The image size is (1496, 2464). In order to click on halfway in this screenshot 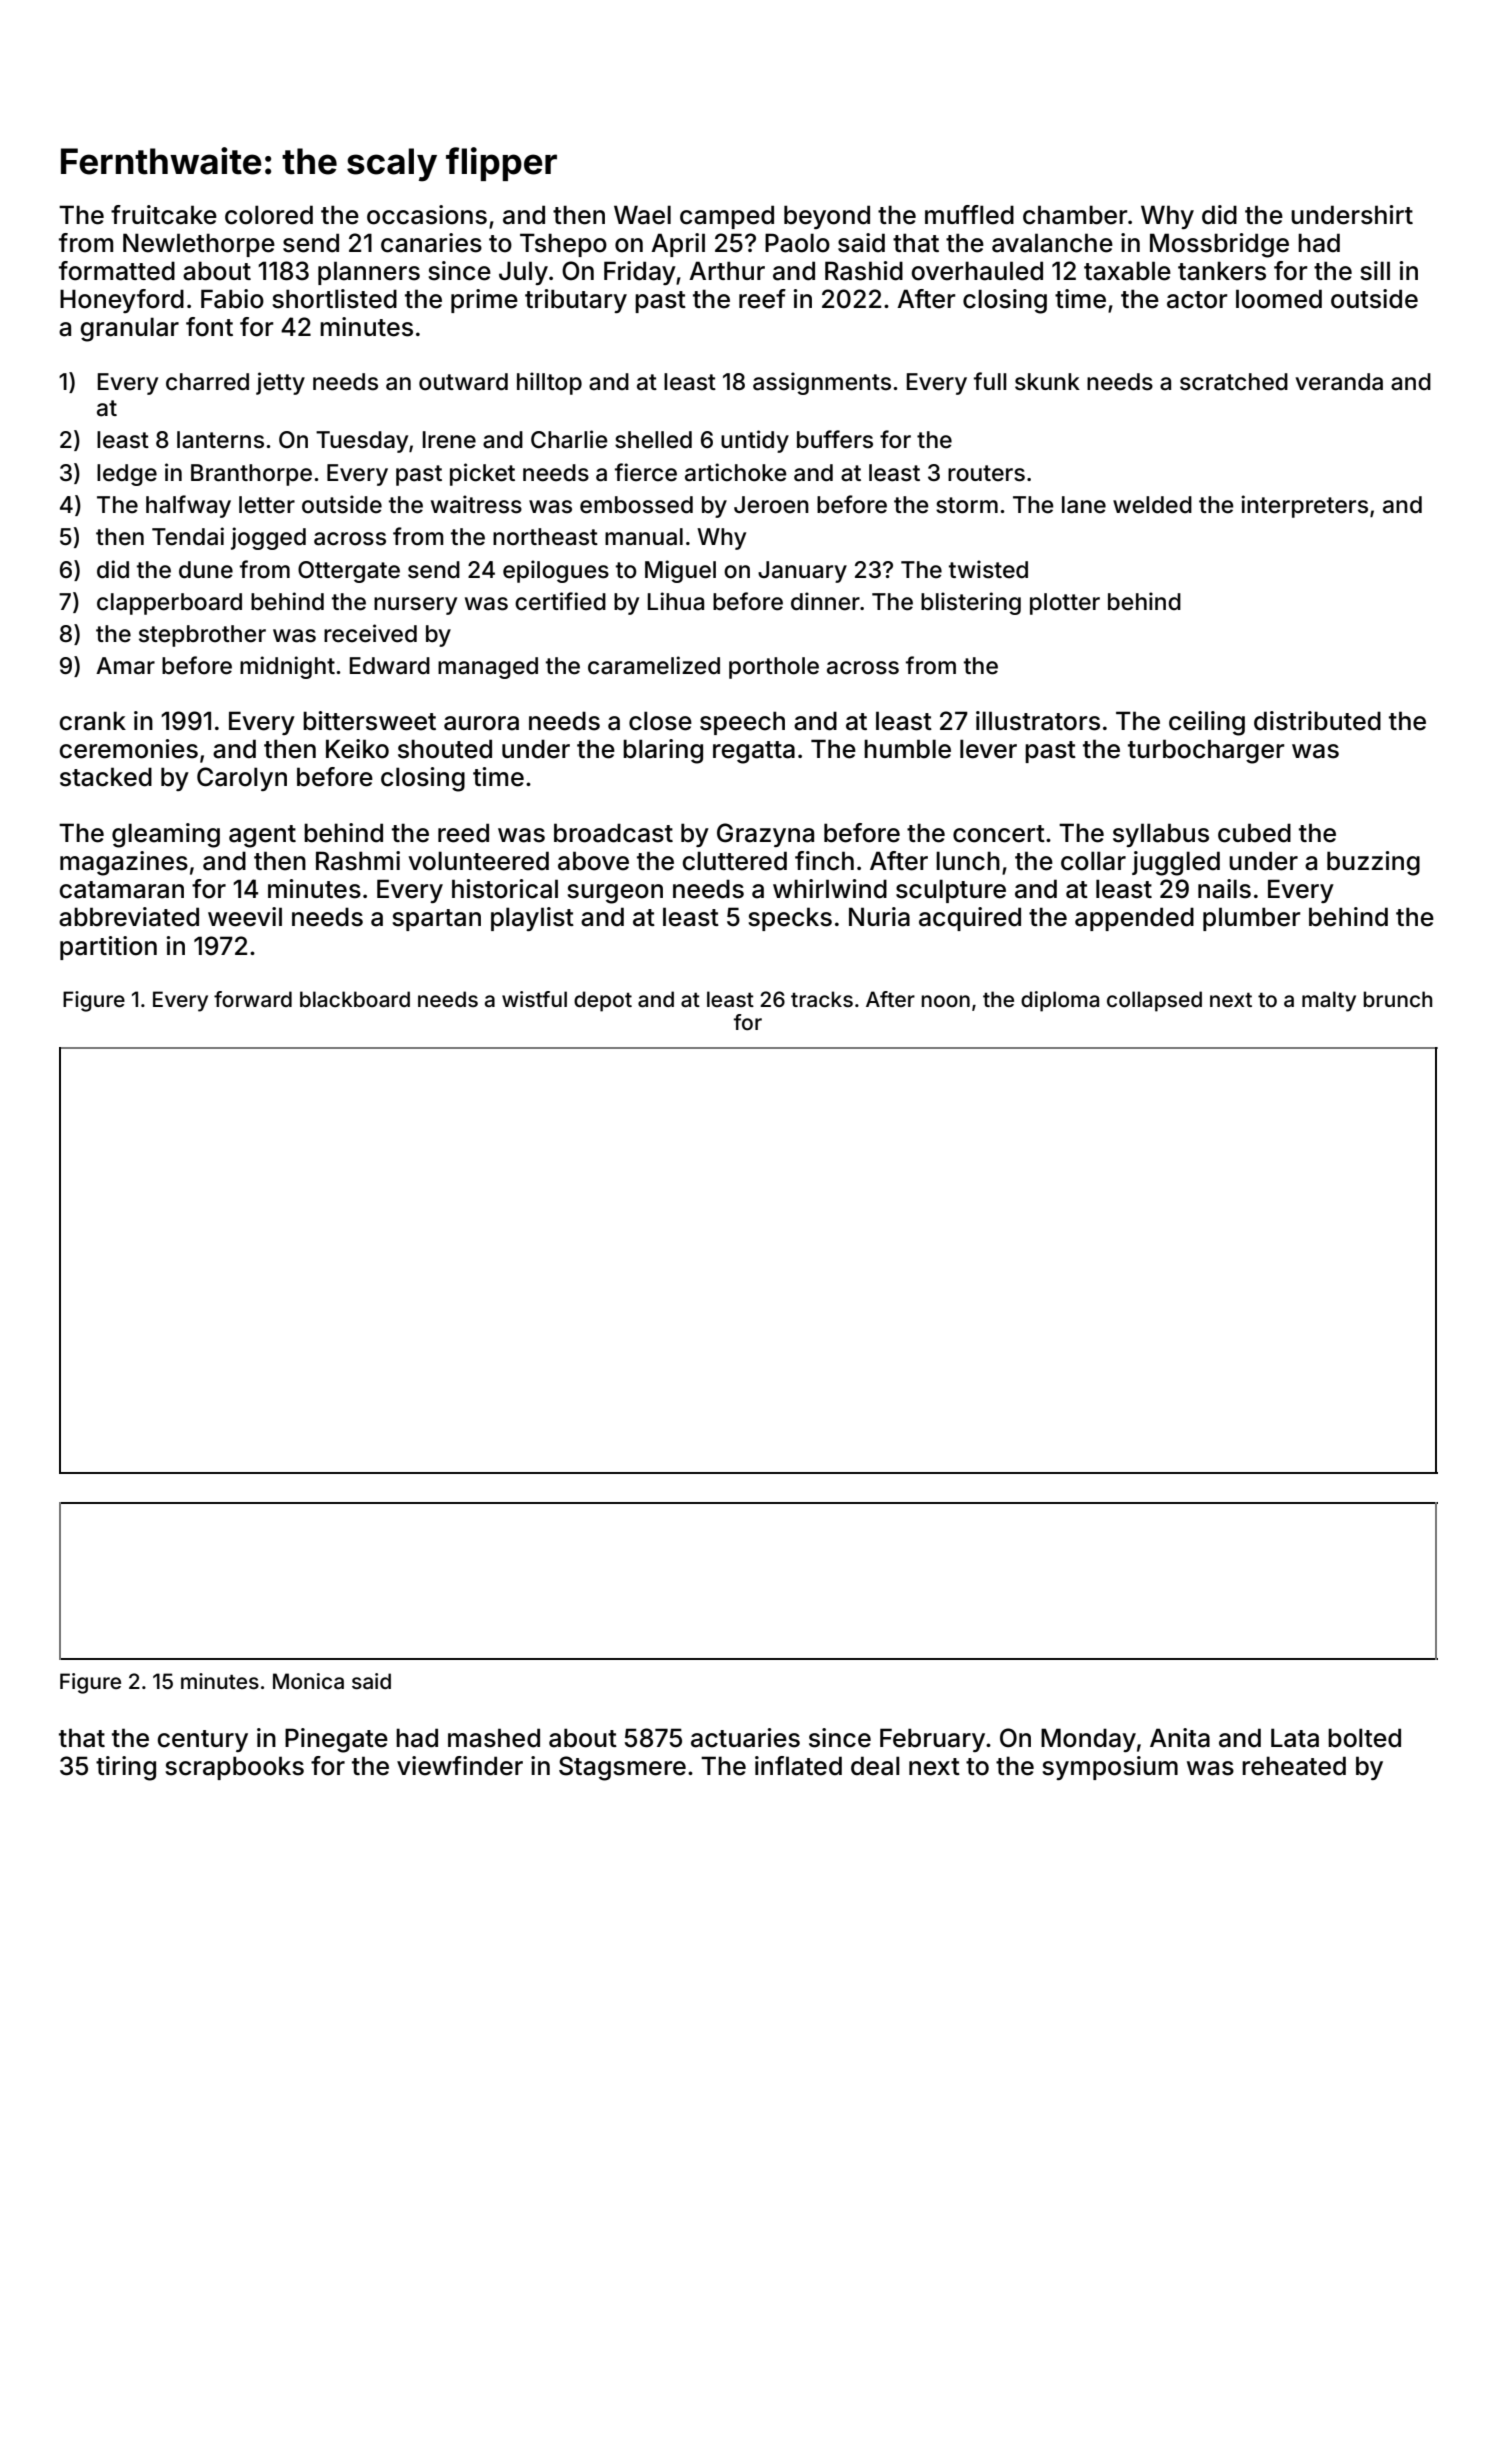, I will do `click(188, 506)`.
